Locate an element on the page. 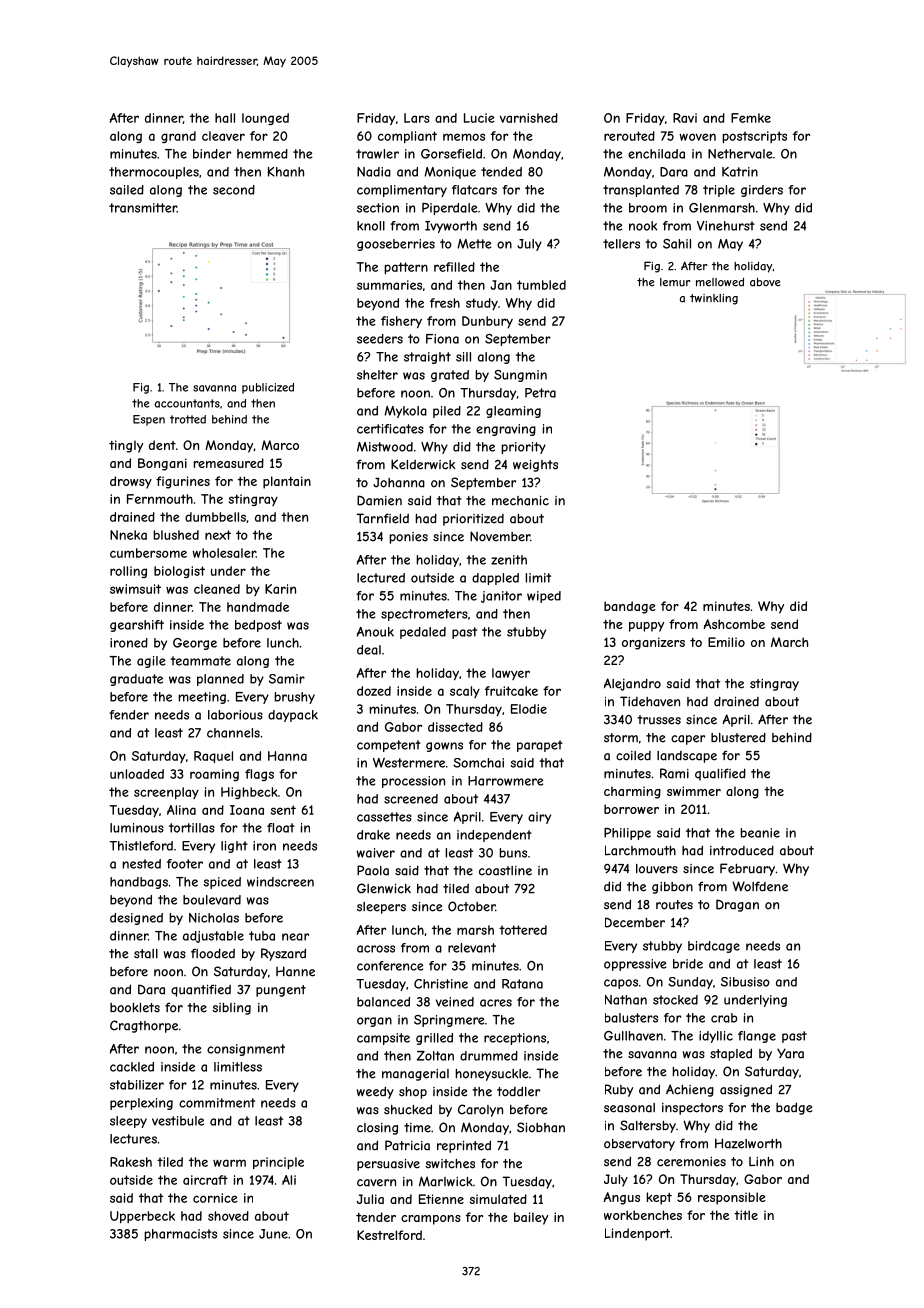 This image has height=1308, width=924. lounged is located at coordinates (265, 119).
